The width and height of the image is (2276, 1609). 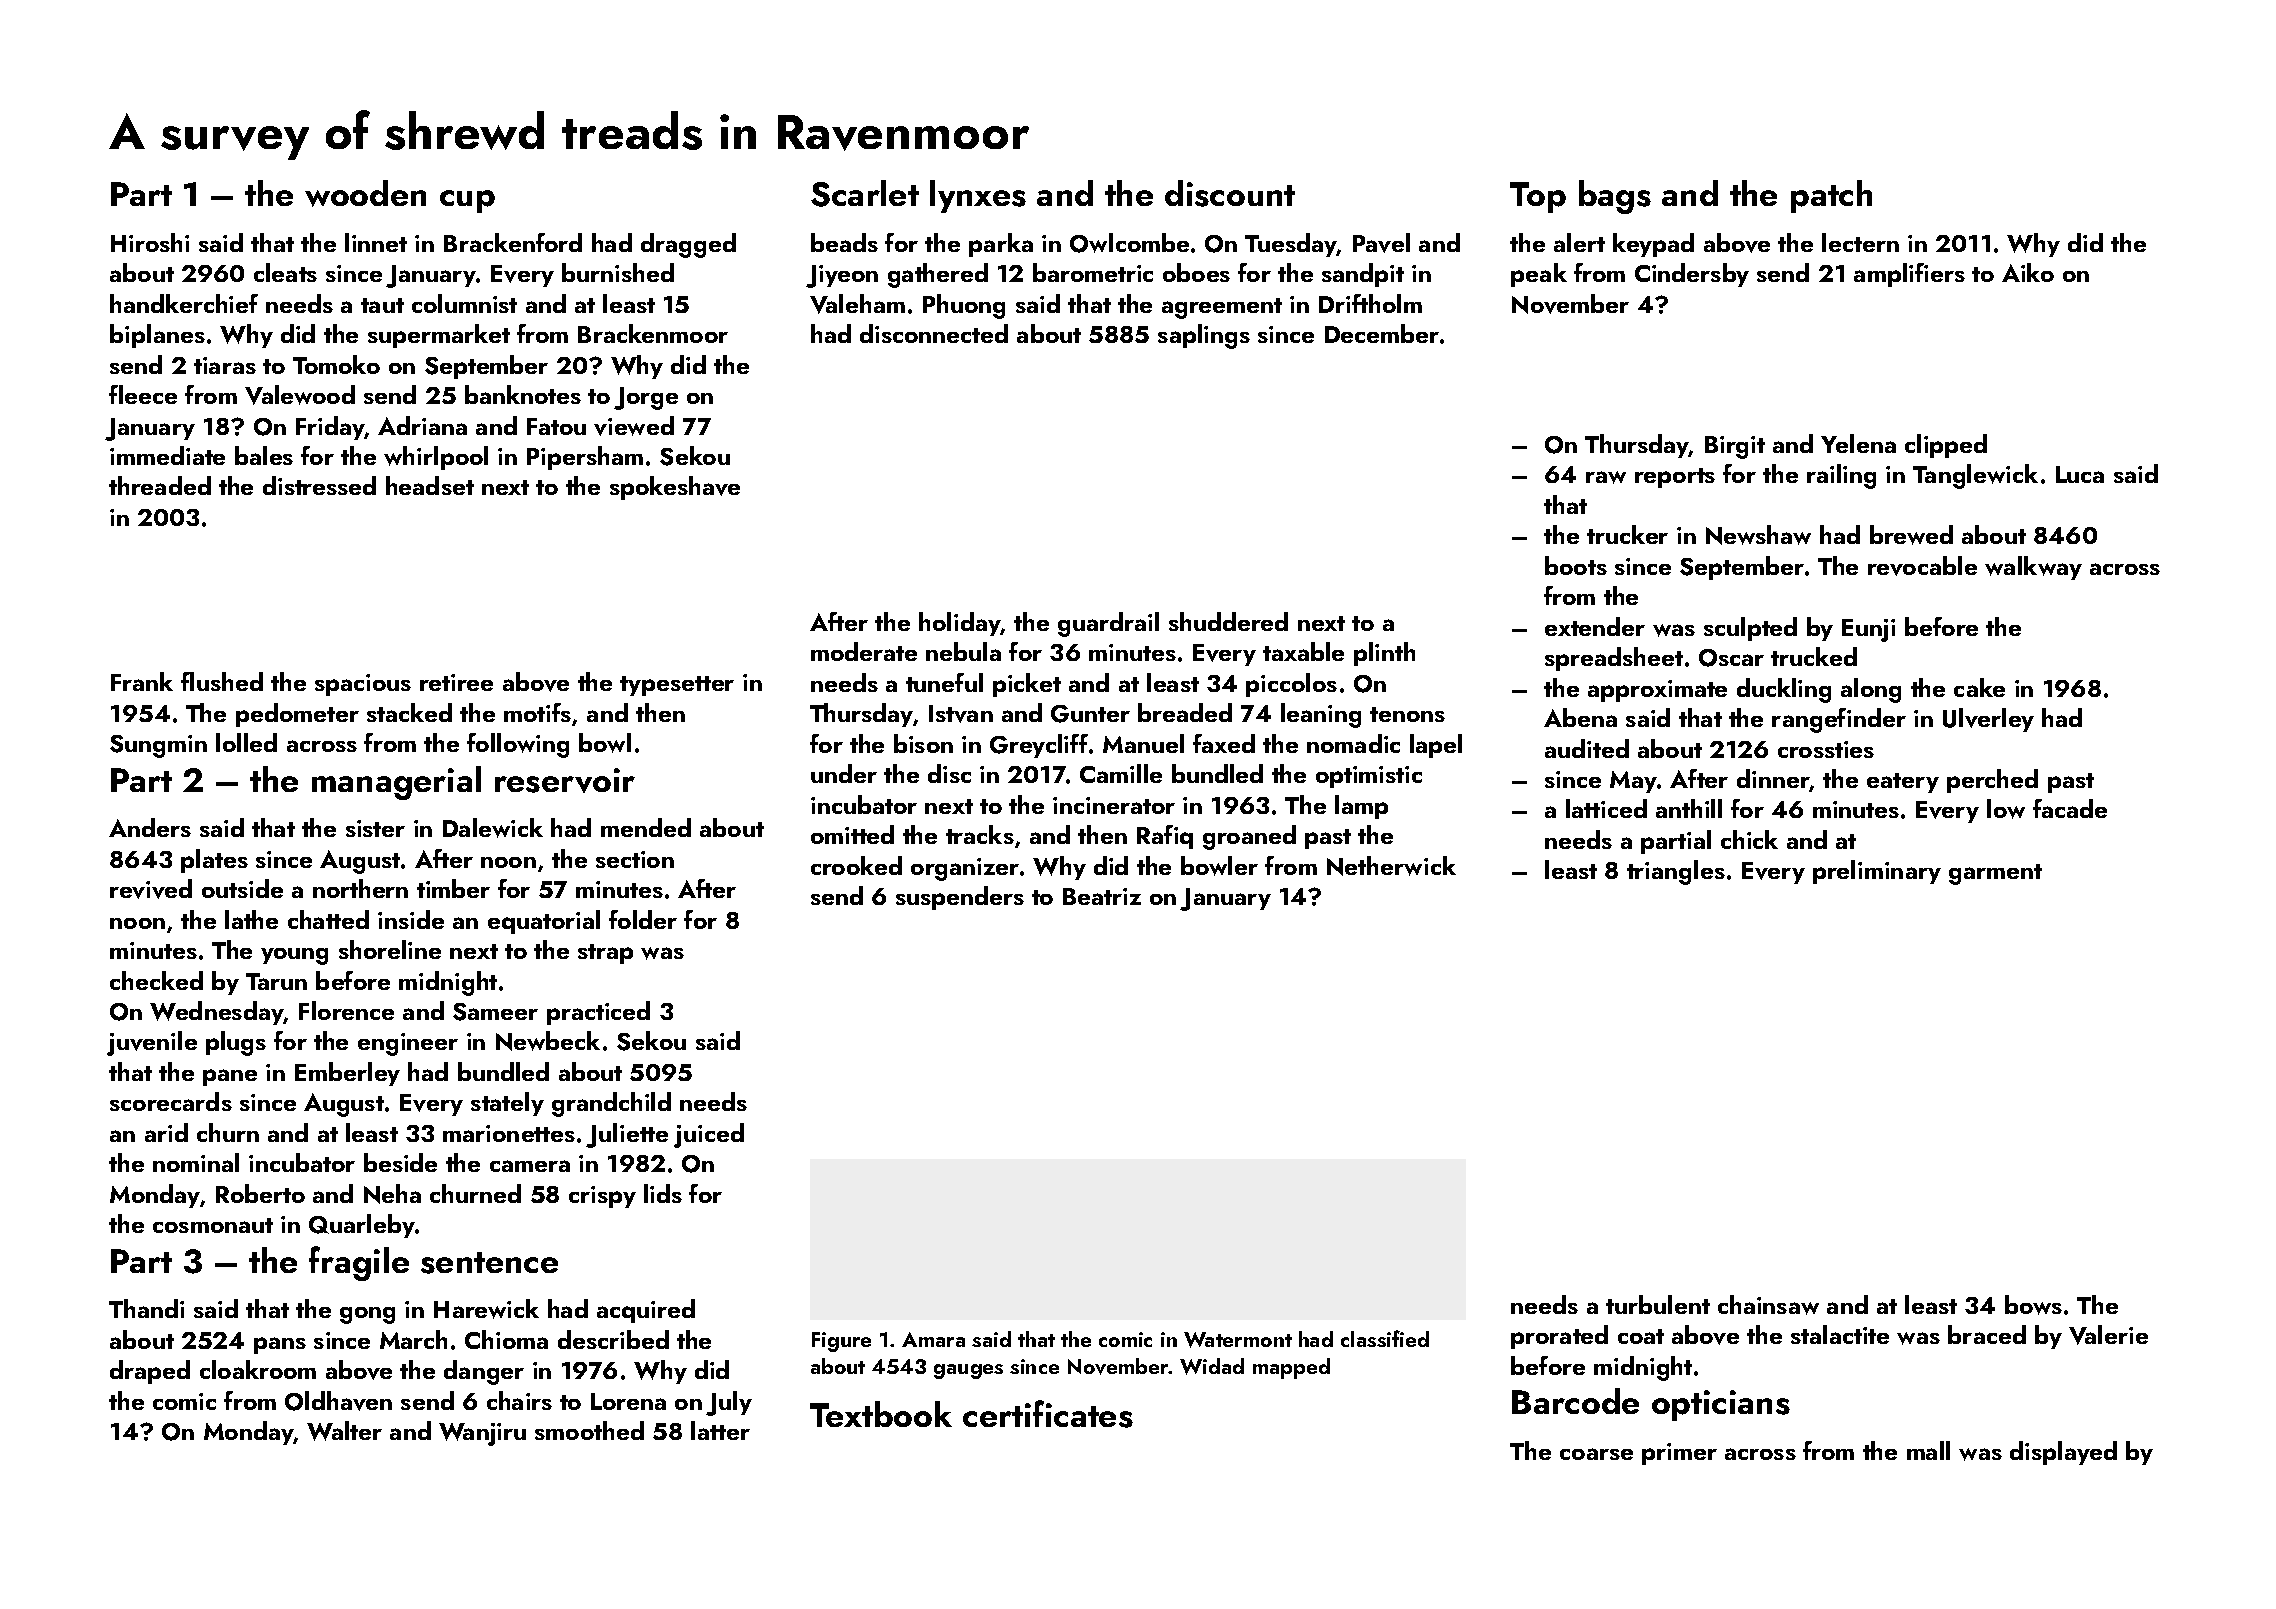 I want to click on certificates, so click(x=1048, y=1414).
